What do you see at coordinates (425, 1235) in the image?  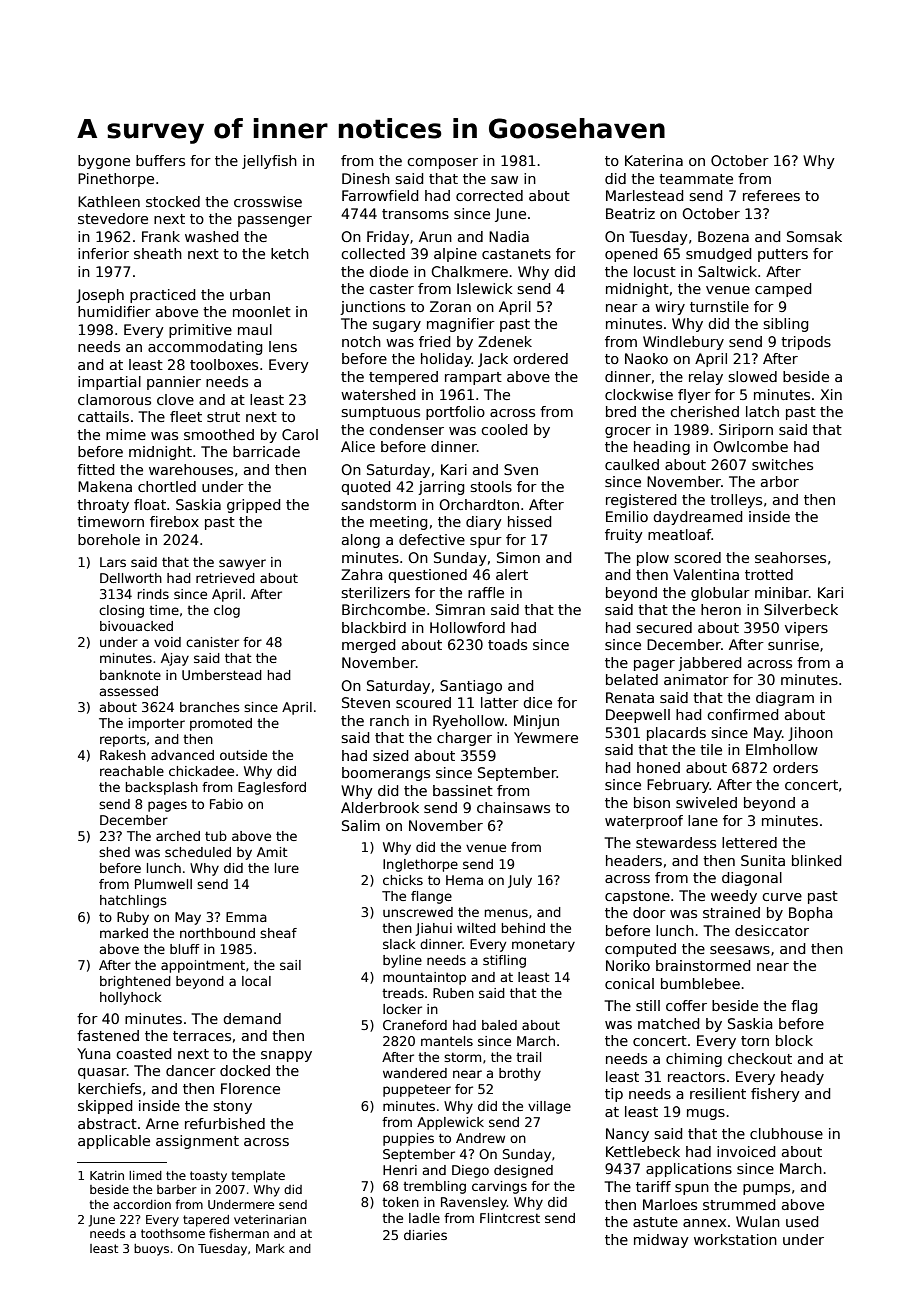 I see `diaries` at bounding box center [425, 1235].
